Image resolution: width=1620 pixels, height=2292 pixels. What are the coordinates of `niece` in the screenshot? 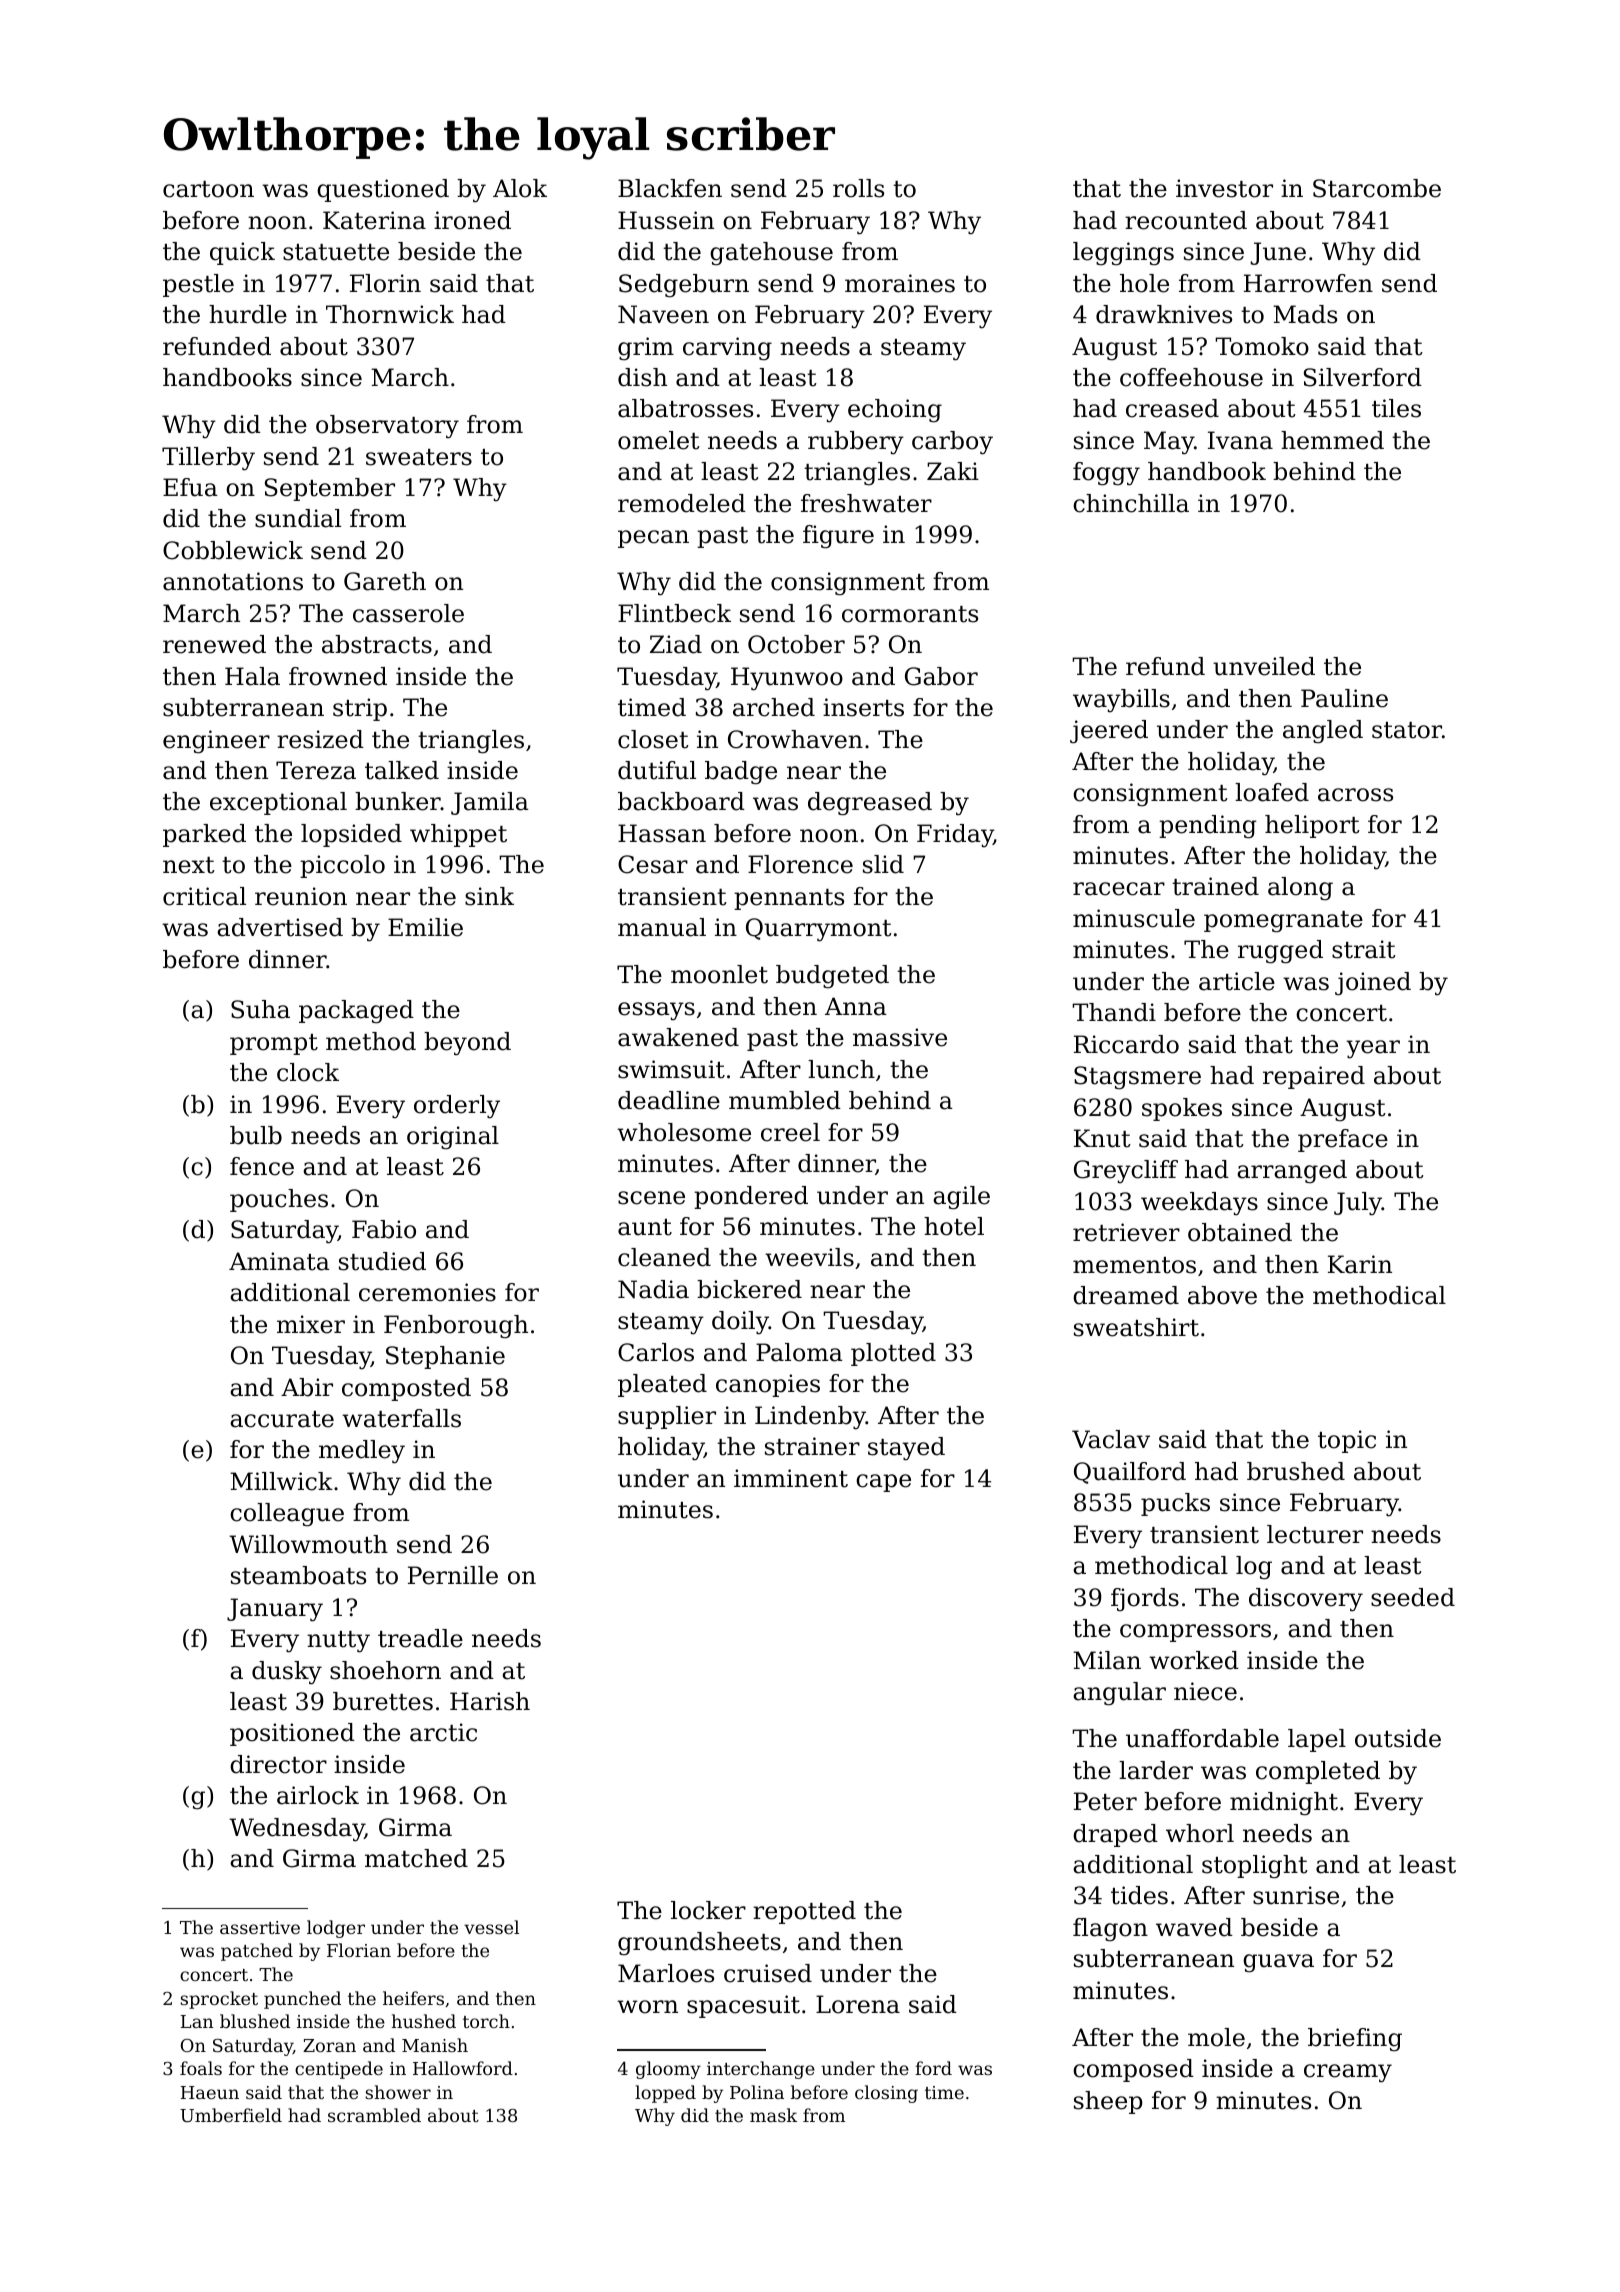 It's located at (1205, 1691).
